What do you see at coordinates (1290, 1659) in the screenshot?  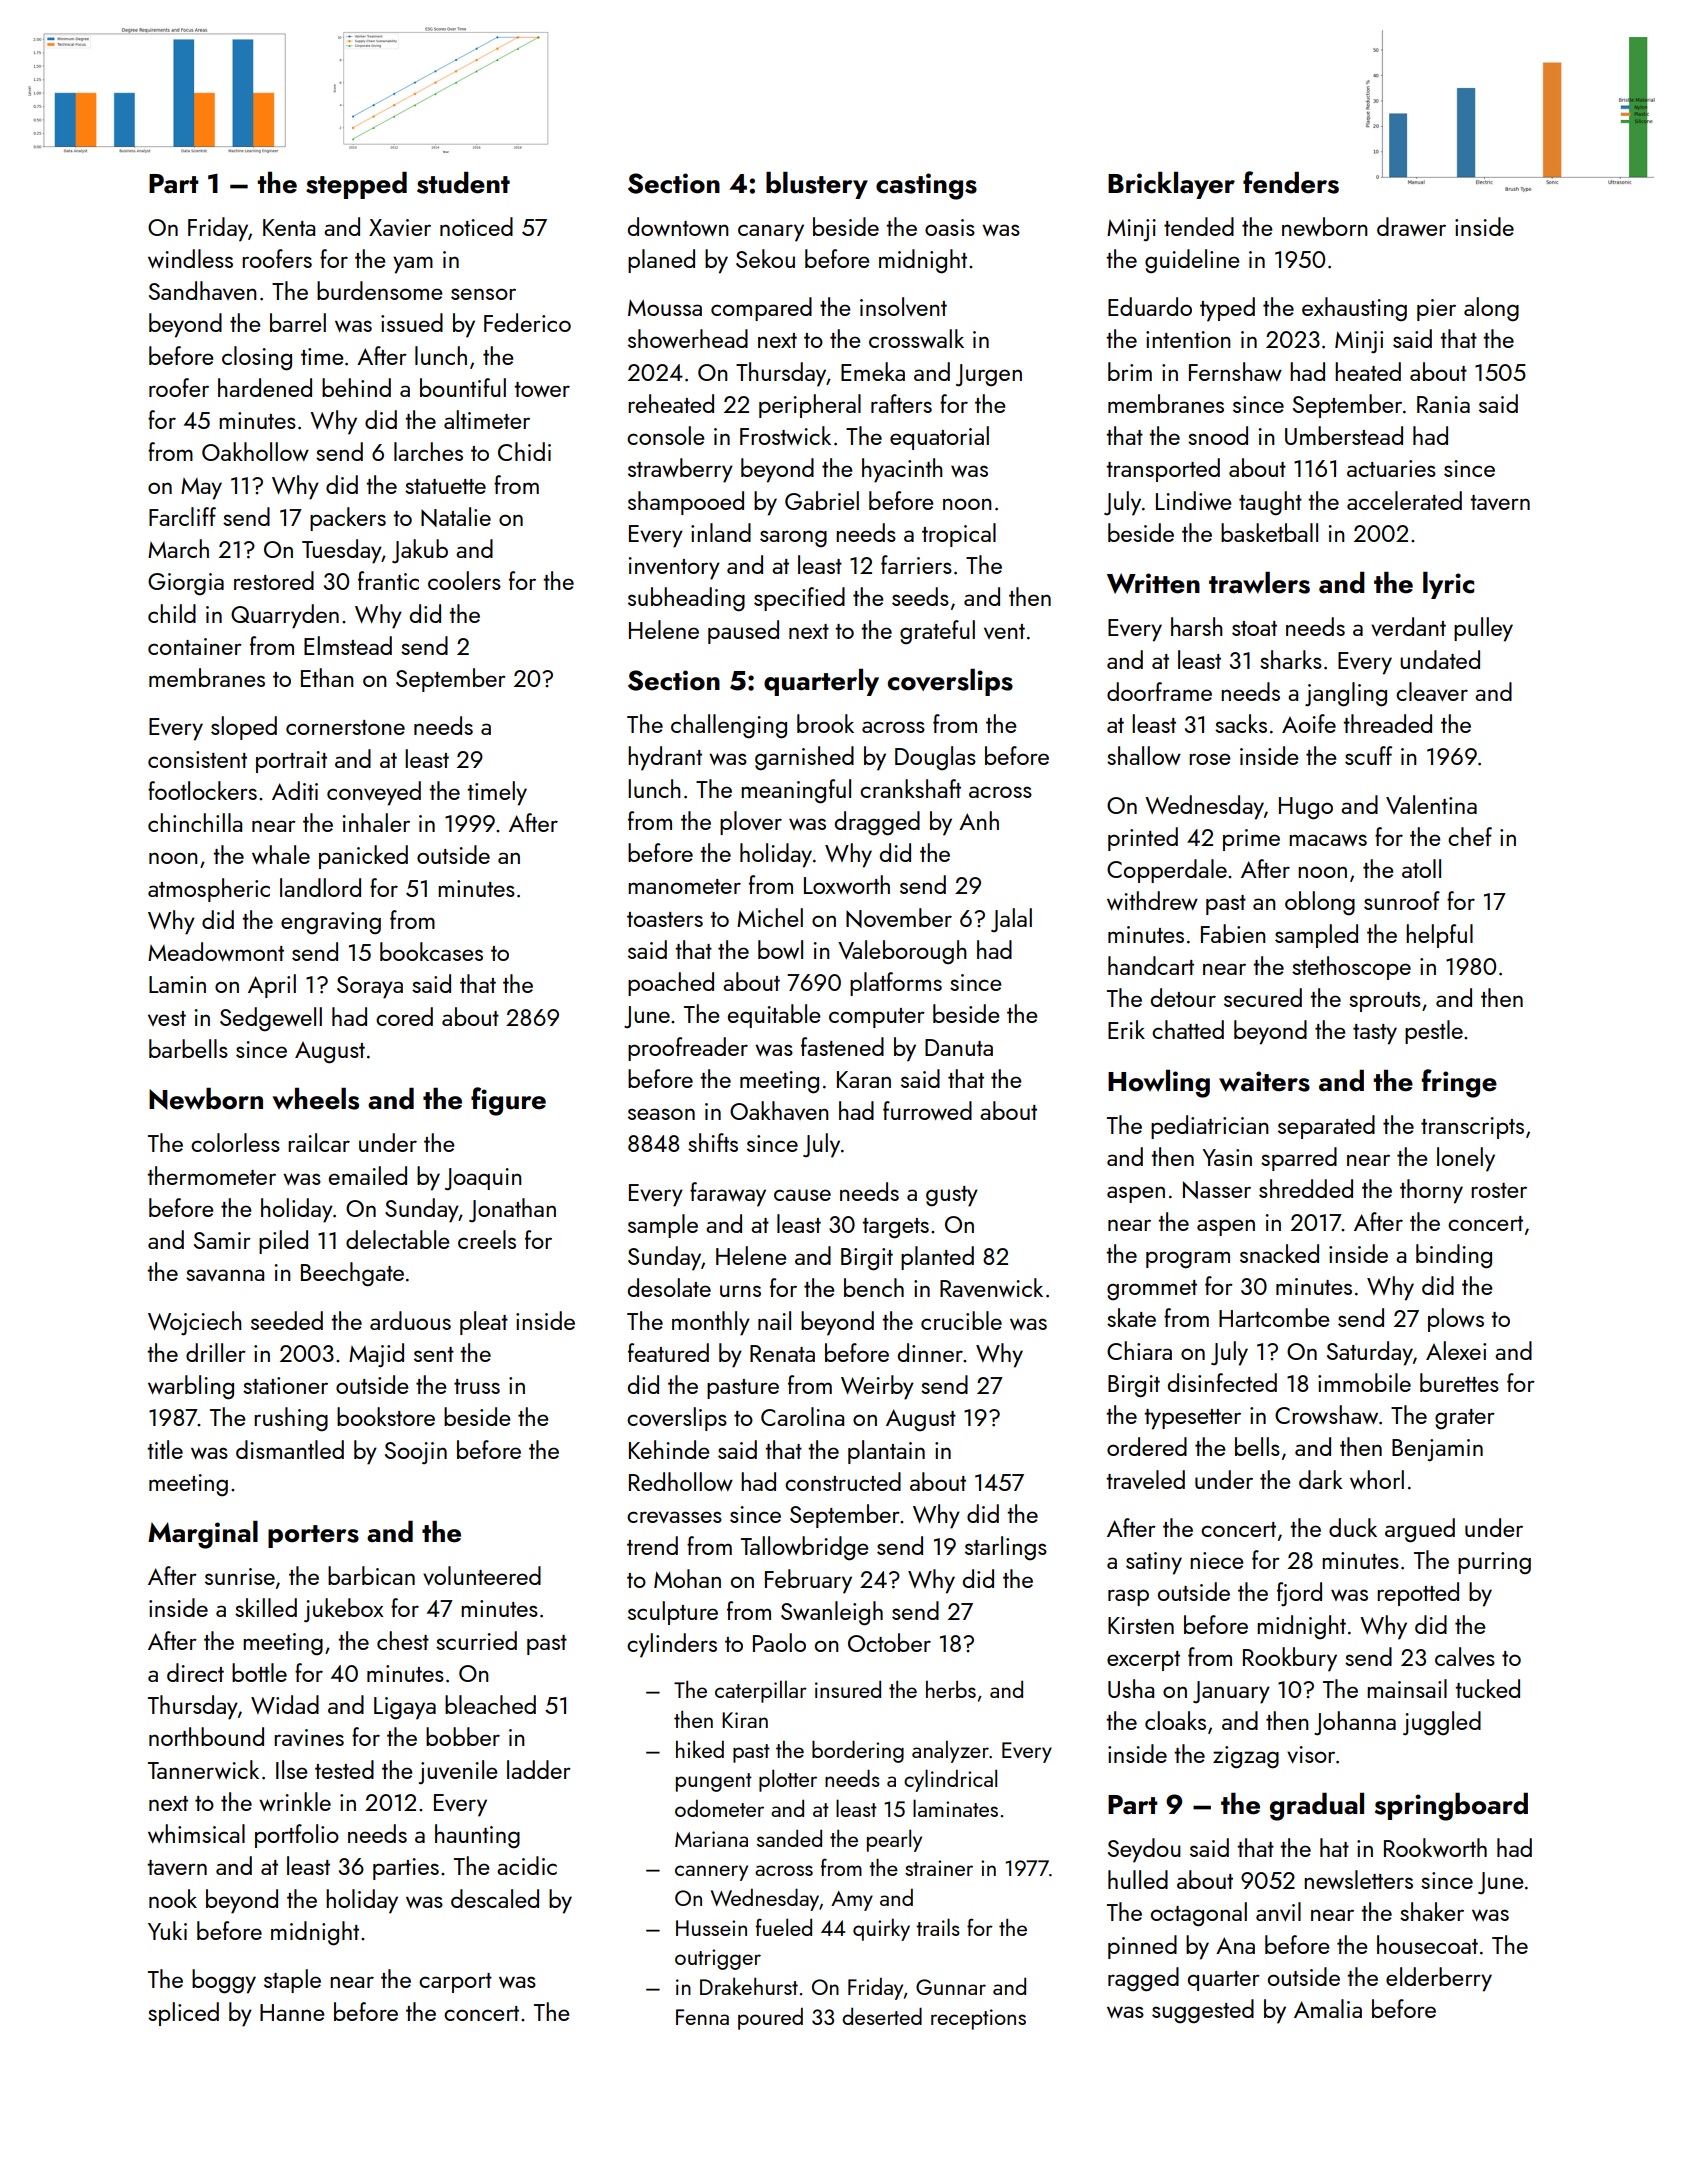 I see `Rookbury` at bounding box center [1290, 1659].
